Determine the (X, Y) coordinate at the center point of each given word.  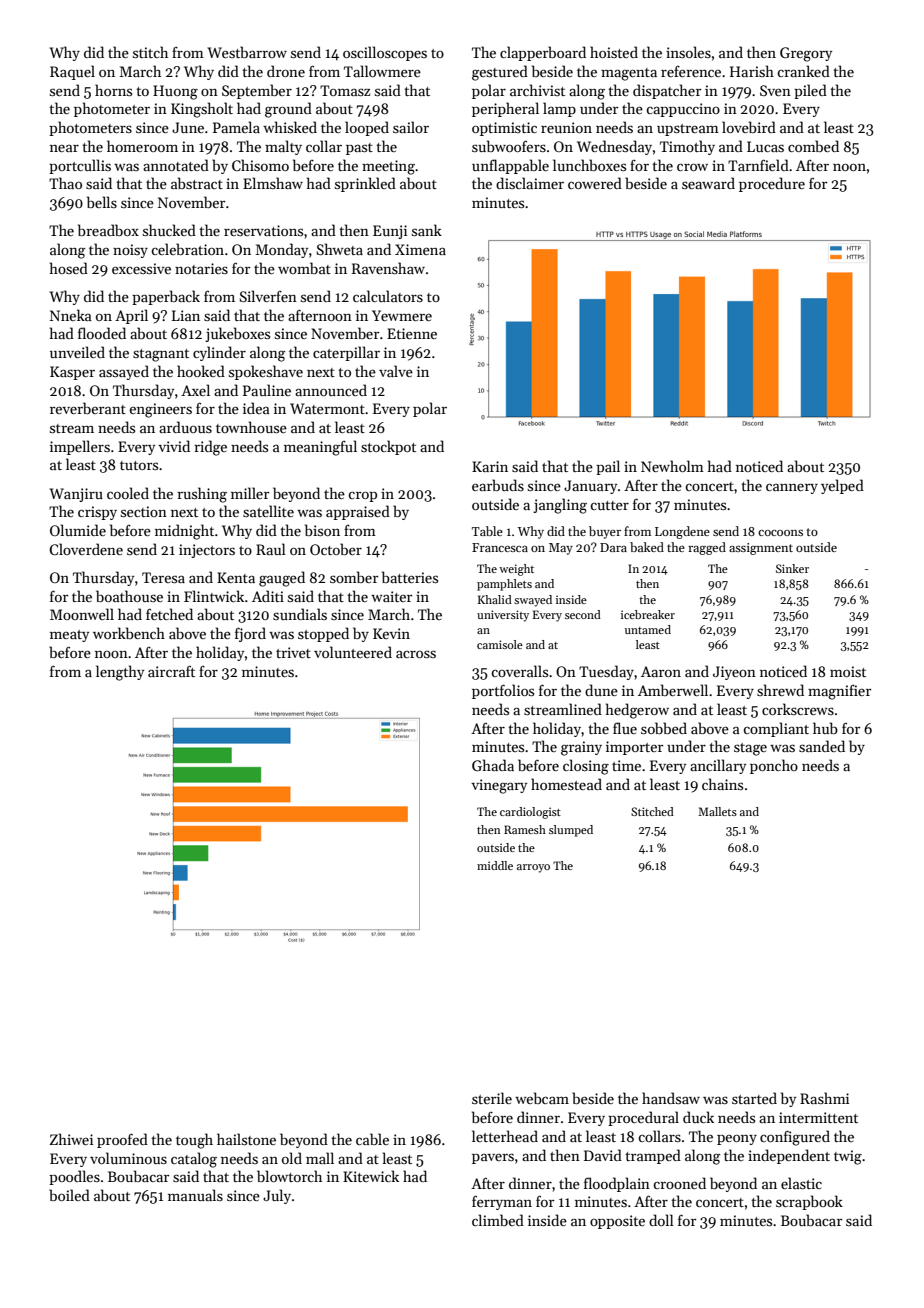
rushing (202, 495)
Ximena (420, 249)
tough (194, 1141)
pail (608, 467)
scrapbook (809, 1202)
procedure (772, 184)
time (626, 765)
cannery (792, 488)
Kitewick (371, 1176)
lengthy (120, 673)
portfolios (503, 691)
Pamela (236, 127)
